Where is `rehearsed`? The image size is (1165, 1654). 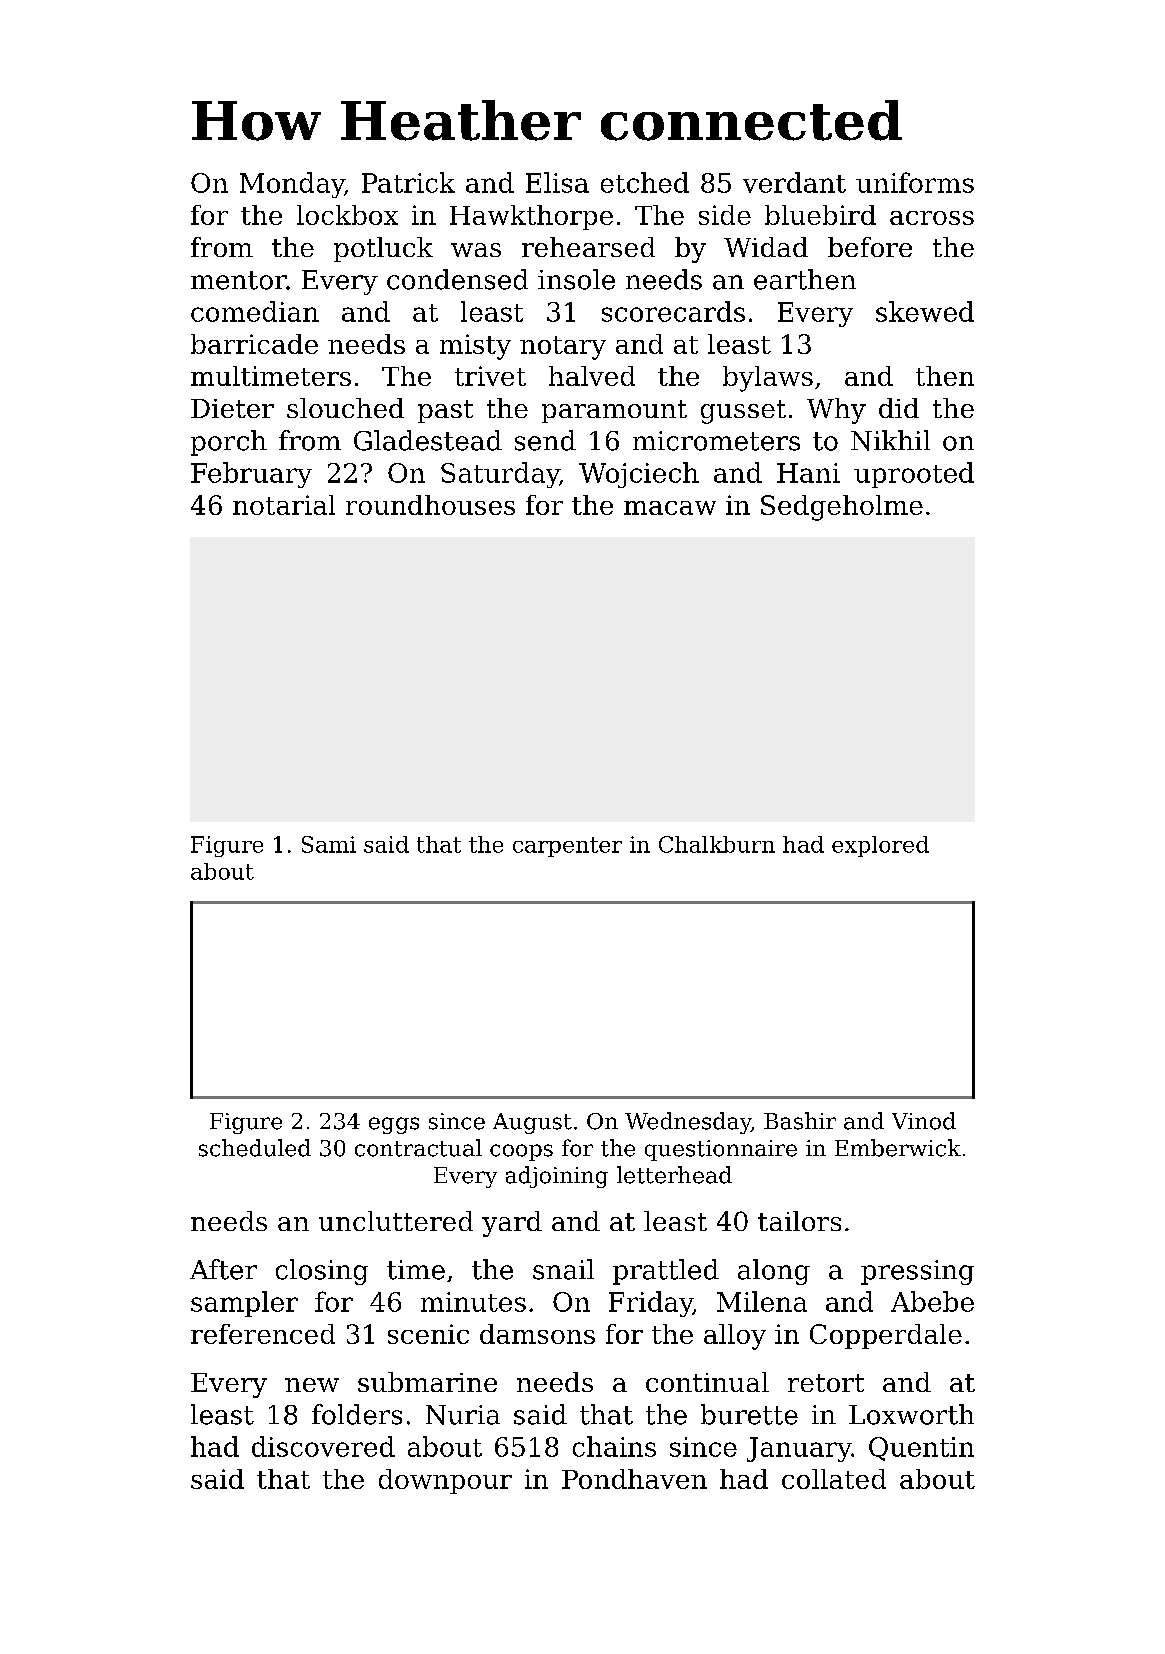
rehearsed is located at coordinates (588, 247).
